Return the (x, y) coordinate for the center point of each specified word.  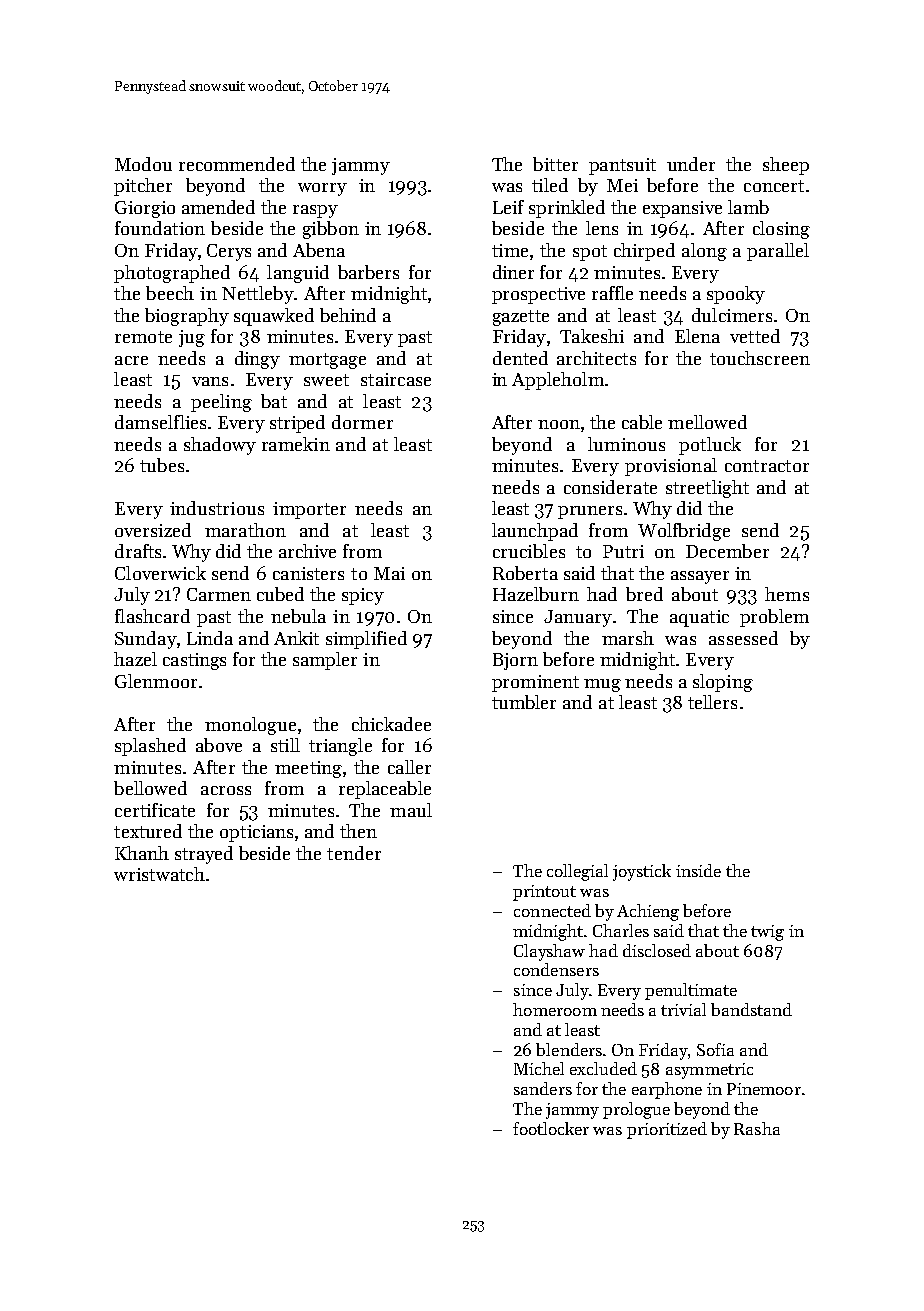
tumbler (524, 702)
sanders (543, 1088)
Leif (508, 207)
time (510, 250)
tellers (712, 702)
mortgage (327, 361)
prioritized (667, 1130)
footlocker (551, 1128)
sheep (786, 166)
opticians (256, 833)
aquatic (699, 618)
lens (602, 228)
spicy (363, 596)
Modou (143, 164)
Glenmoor (156, 681)
